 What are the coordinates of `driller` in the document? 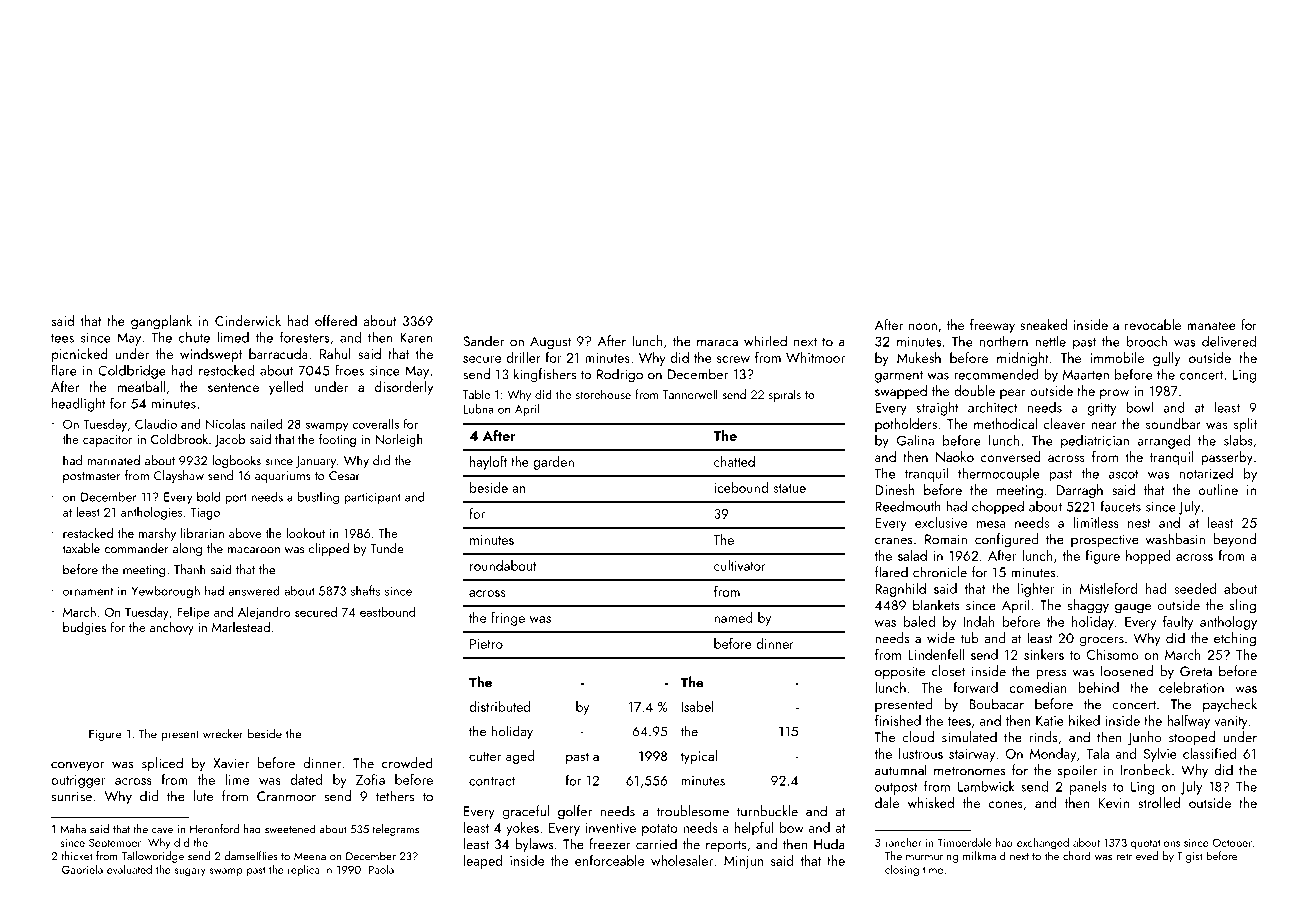 It's located at (523, 357).
